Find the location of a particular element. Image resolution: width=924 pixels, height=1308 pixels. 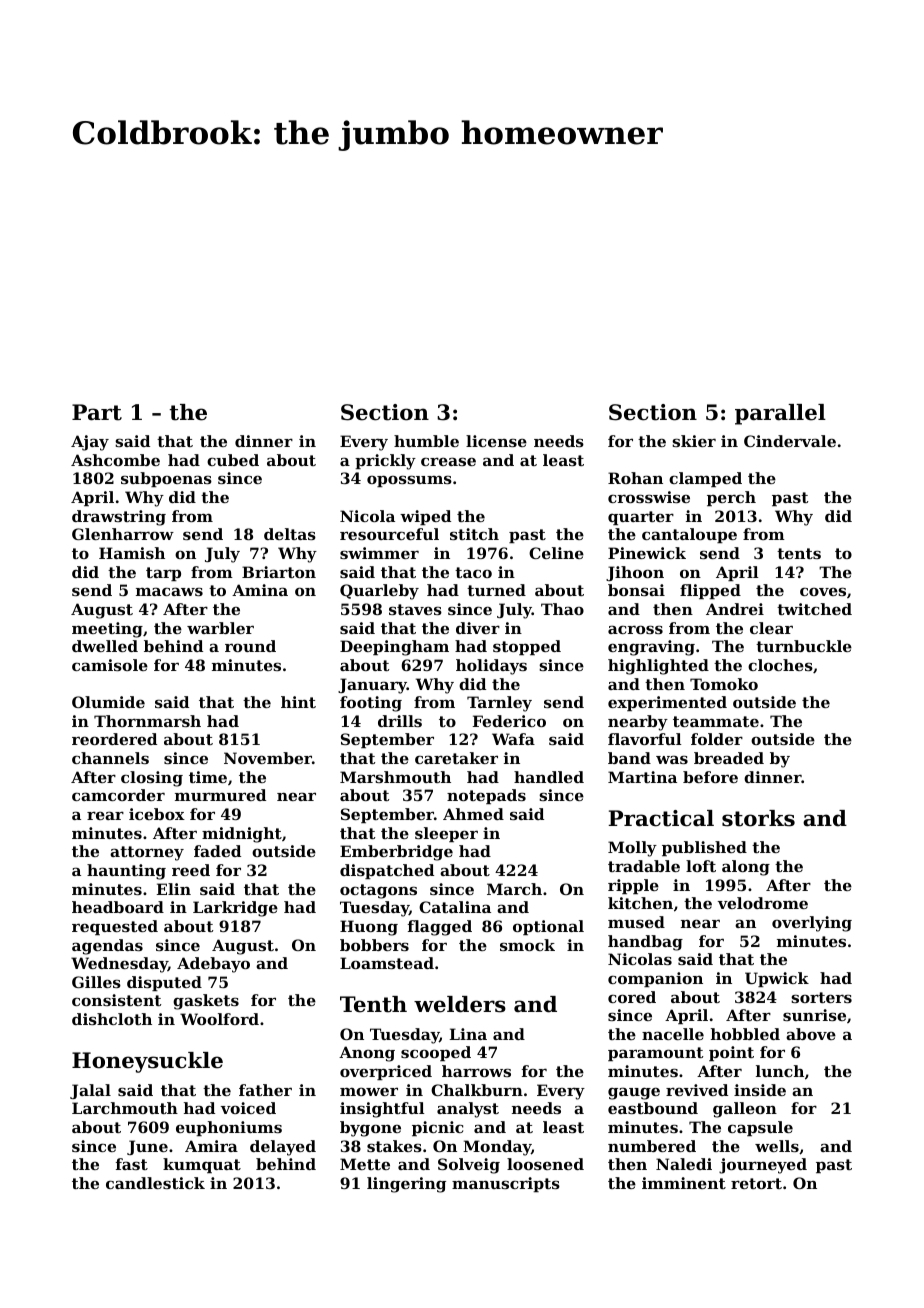

breaded is located at coordinates (729, 758).
